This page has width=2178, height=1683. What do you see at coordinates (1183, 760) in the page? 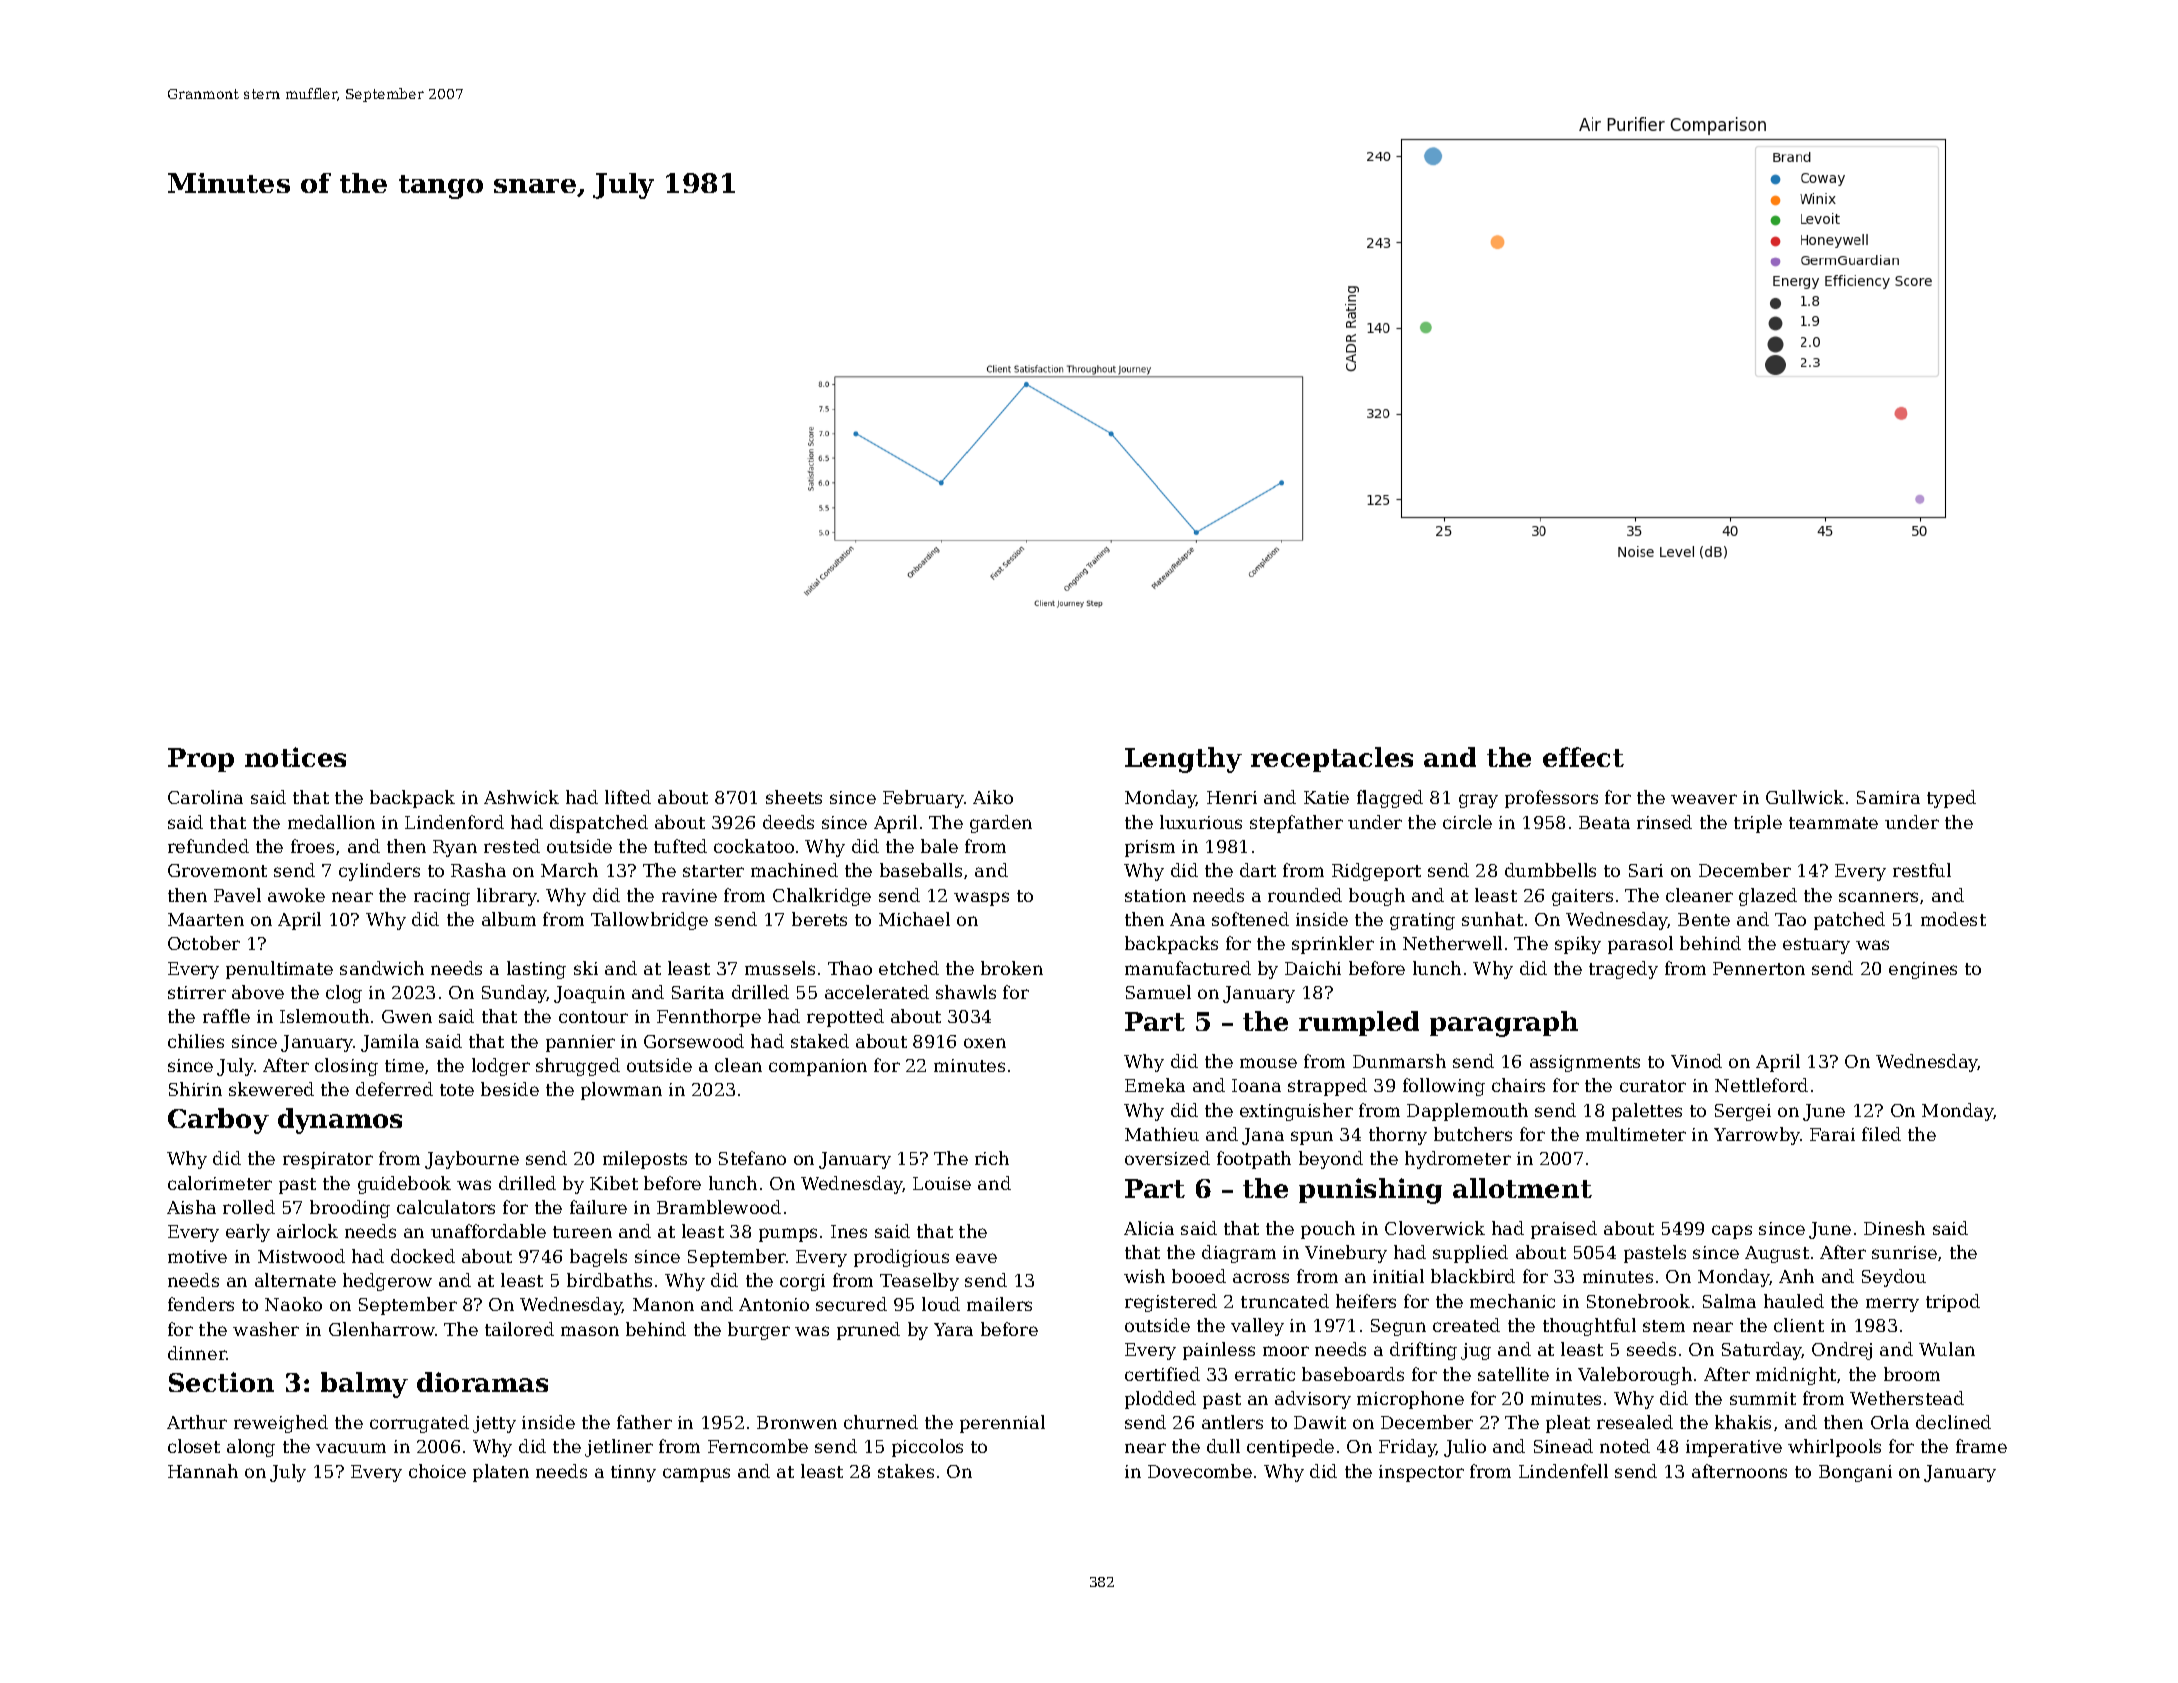
I see `Lengthy` at bounding box center [1183, 760].
